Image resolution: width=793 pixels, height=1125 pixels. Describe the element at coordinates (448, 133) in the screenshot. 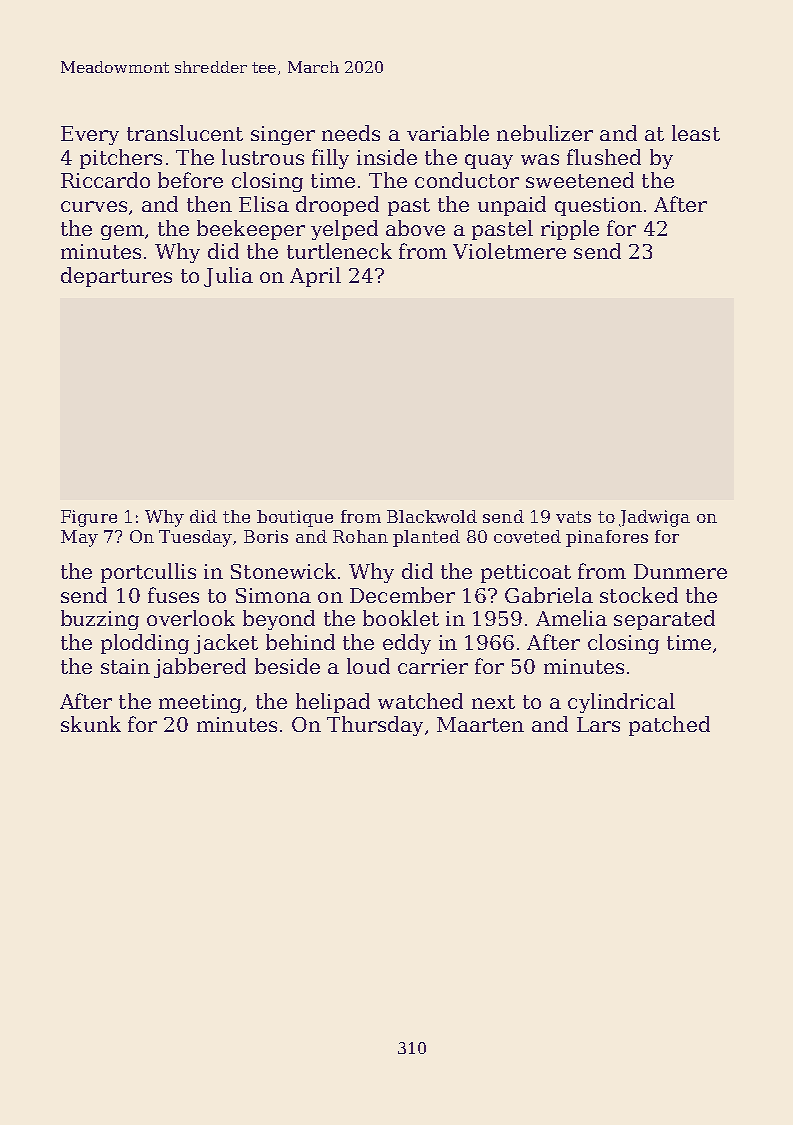

I see `variable` at that location.
